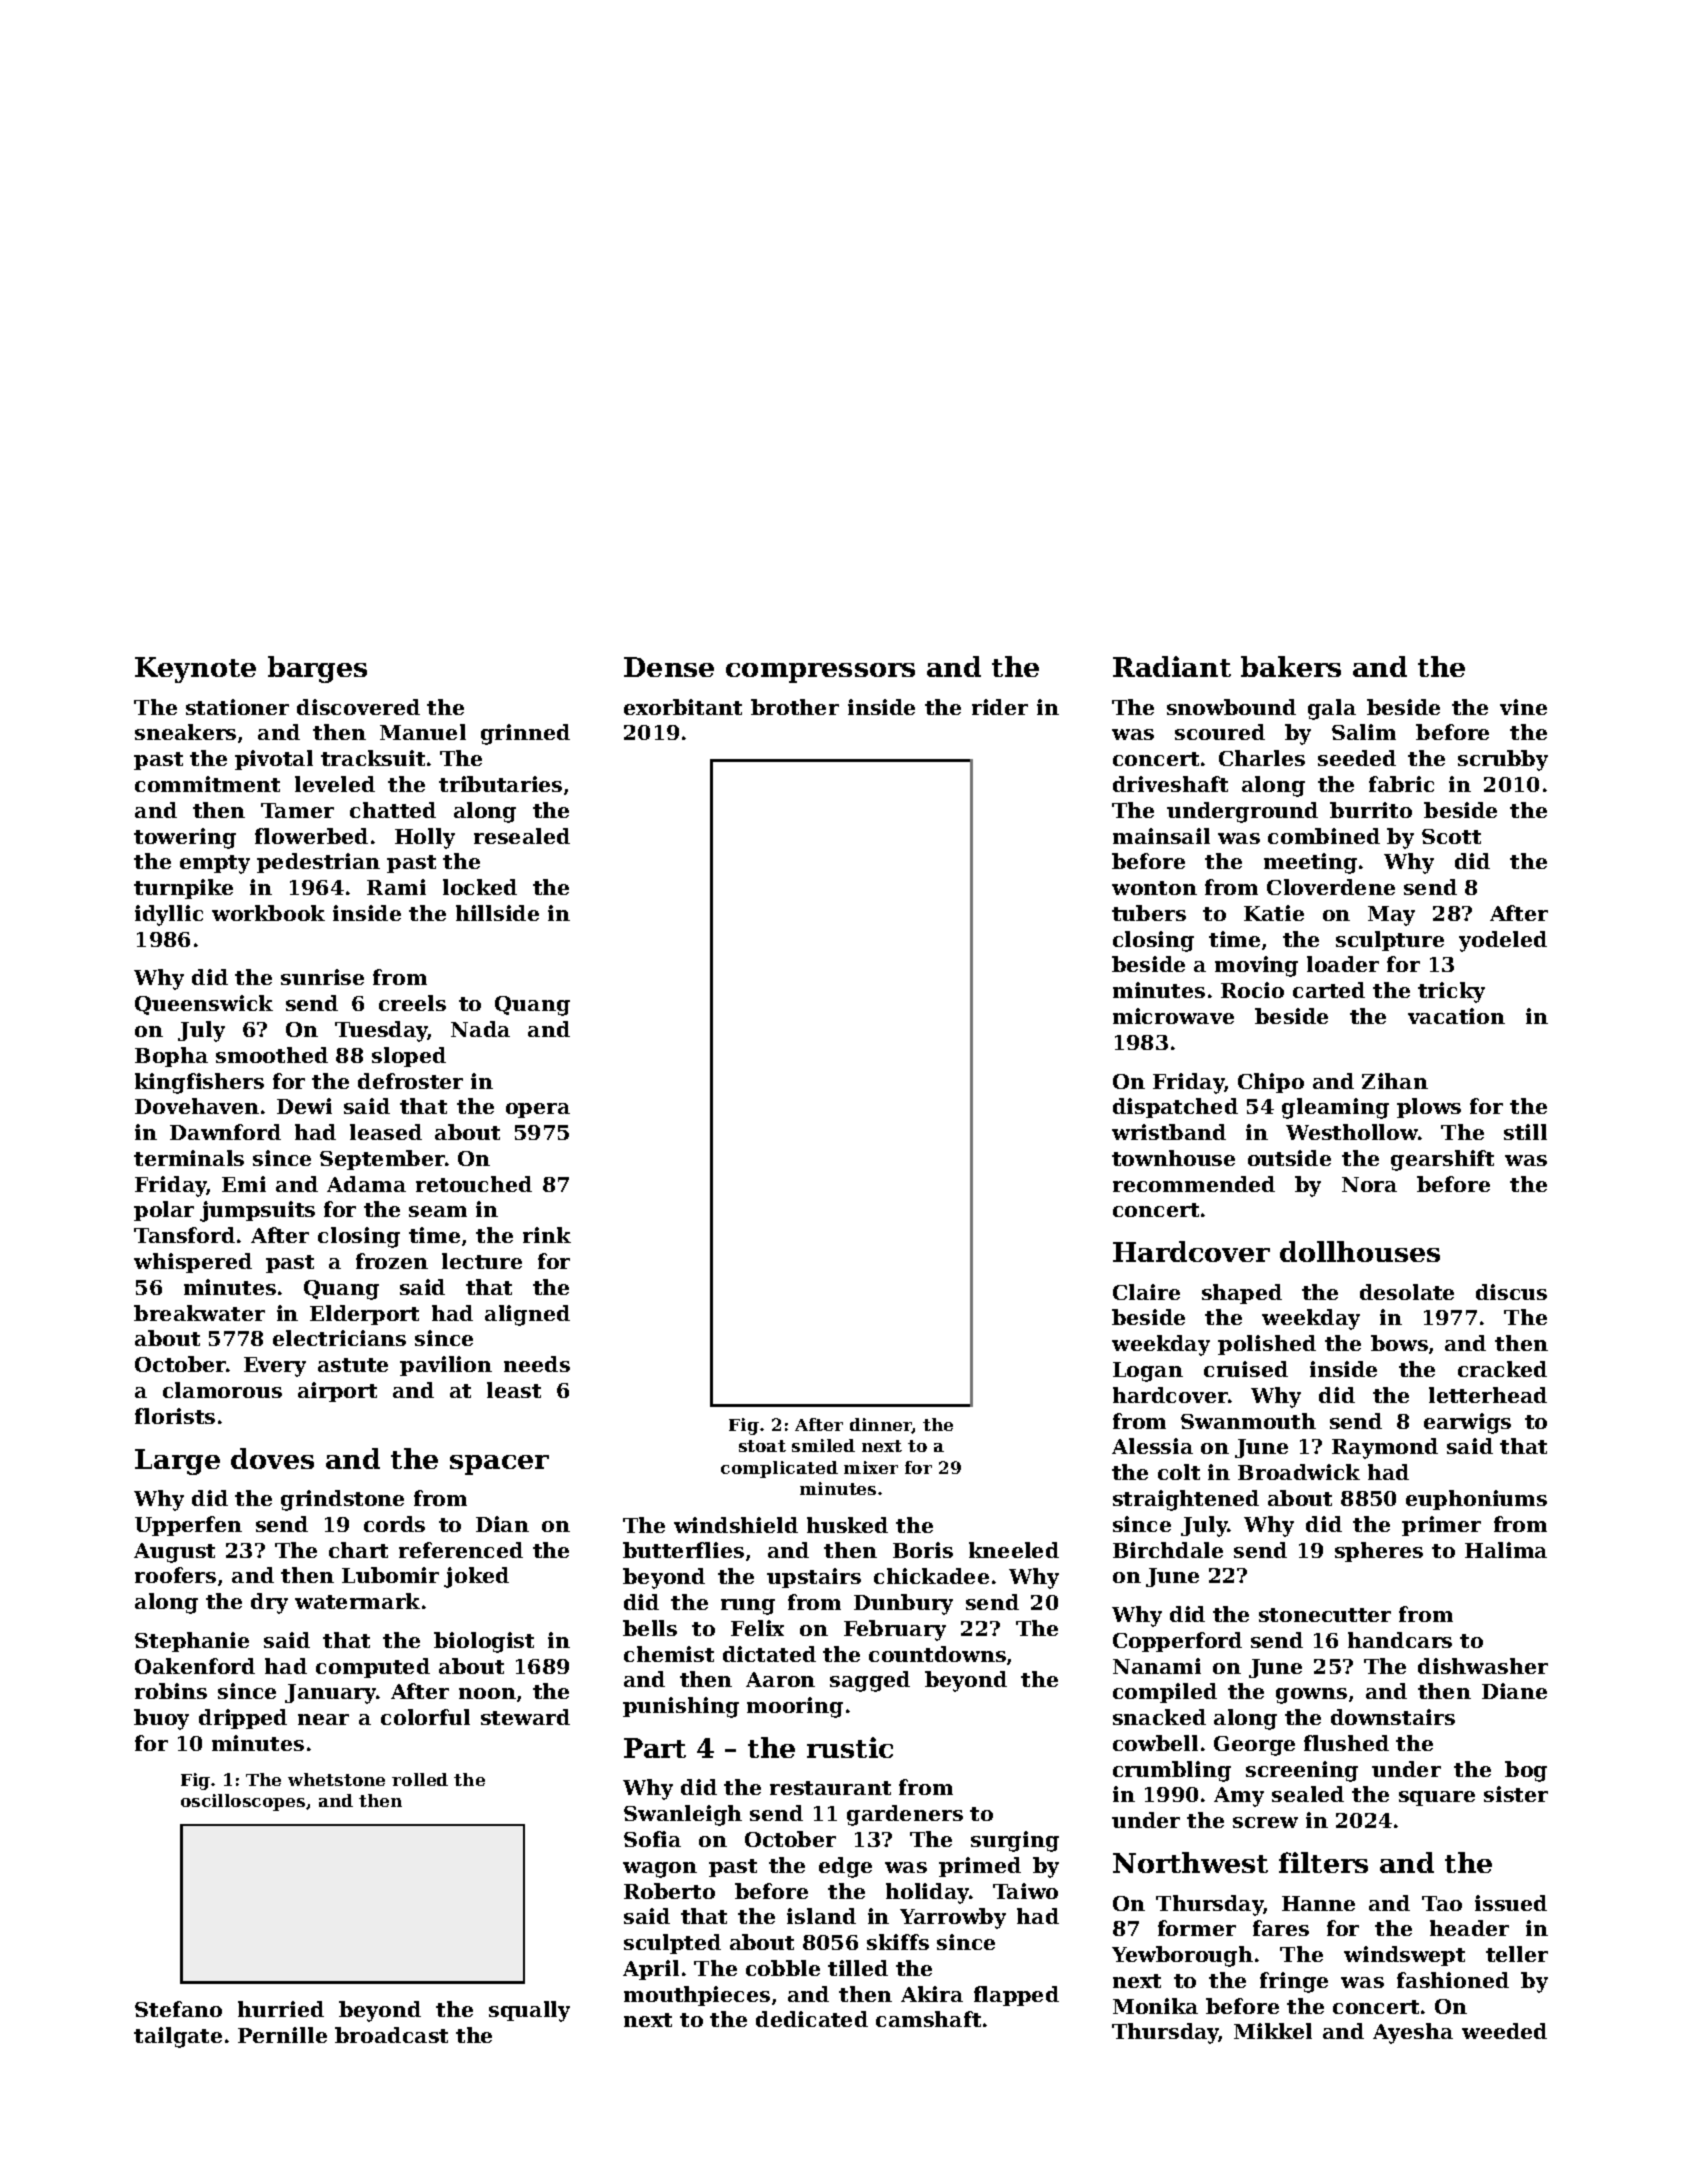 This page has width=1683, height=2178. Describe the element at coordinates (391, 2035) in the page. I see `broadcast` at that location.
